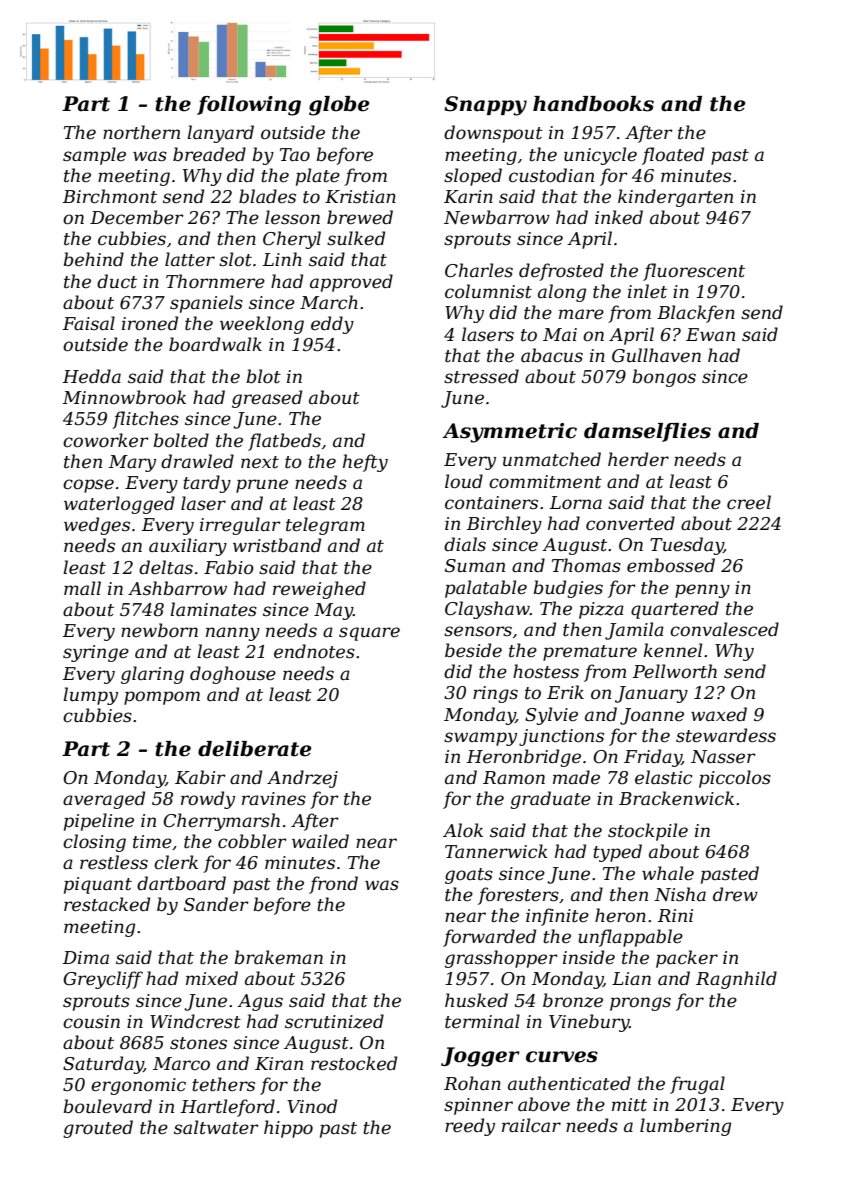  Describe the element at coordinates (593, 104) in the screenshot. I see `handbooks` at that location.
